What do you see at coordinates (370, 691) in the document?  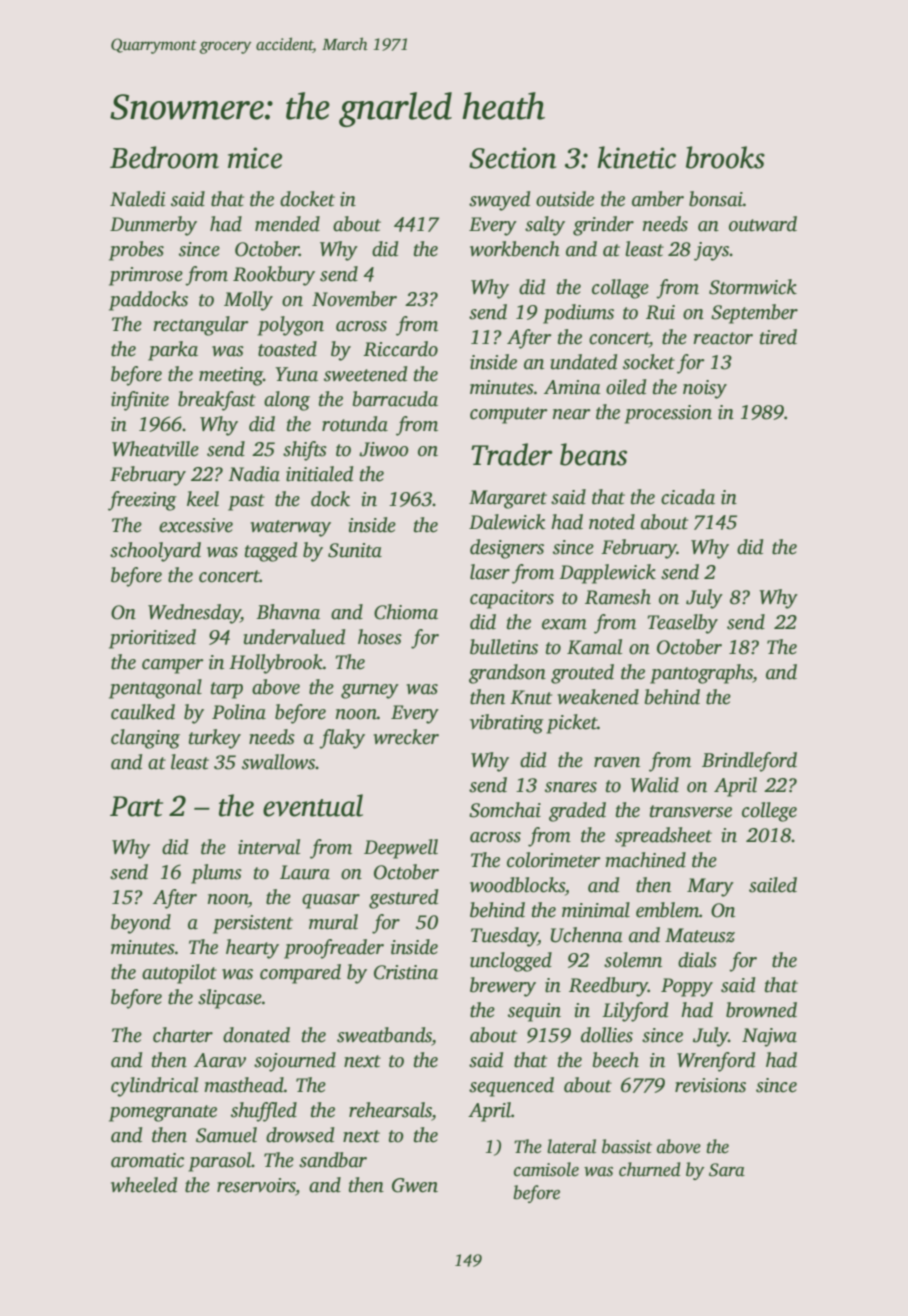 I see `gurney` at bounding box center [370, 691].
